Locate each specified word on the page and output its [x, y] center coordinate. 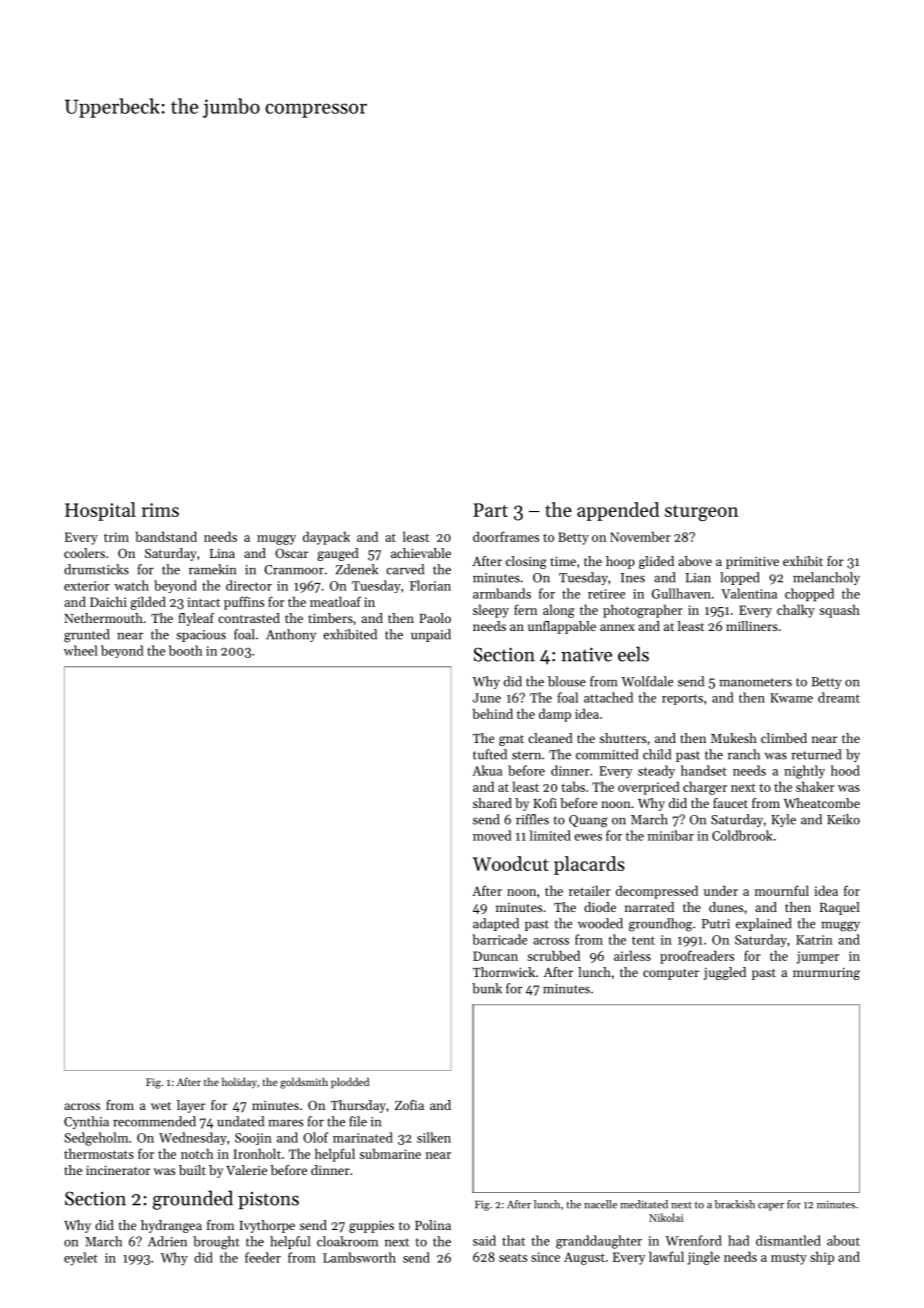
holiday [239, 1083]
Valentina [749, 593]
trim [116, 537]
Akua [487, 770]
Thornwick [504, 972]
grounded [193, 1200]
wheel [81, 650]
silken [434, 1137]
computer [671, 974]
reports [682, 699]
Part [490, 510]
